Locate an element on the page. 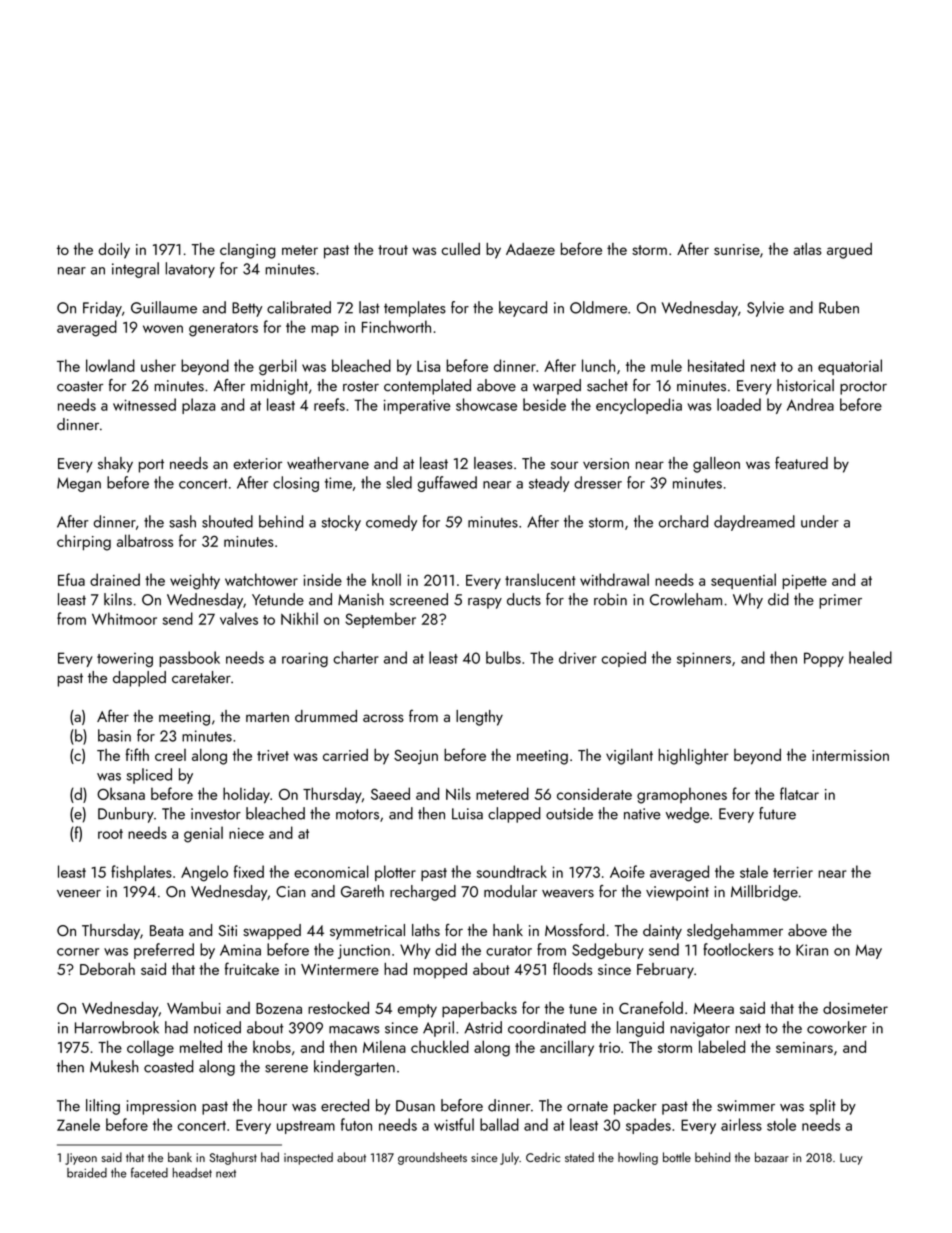  swapped is located at coordinates (272, 932).
